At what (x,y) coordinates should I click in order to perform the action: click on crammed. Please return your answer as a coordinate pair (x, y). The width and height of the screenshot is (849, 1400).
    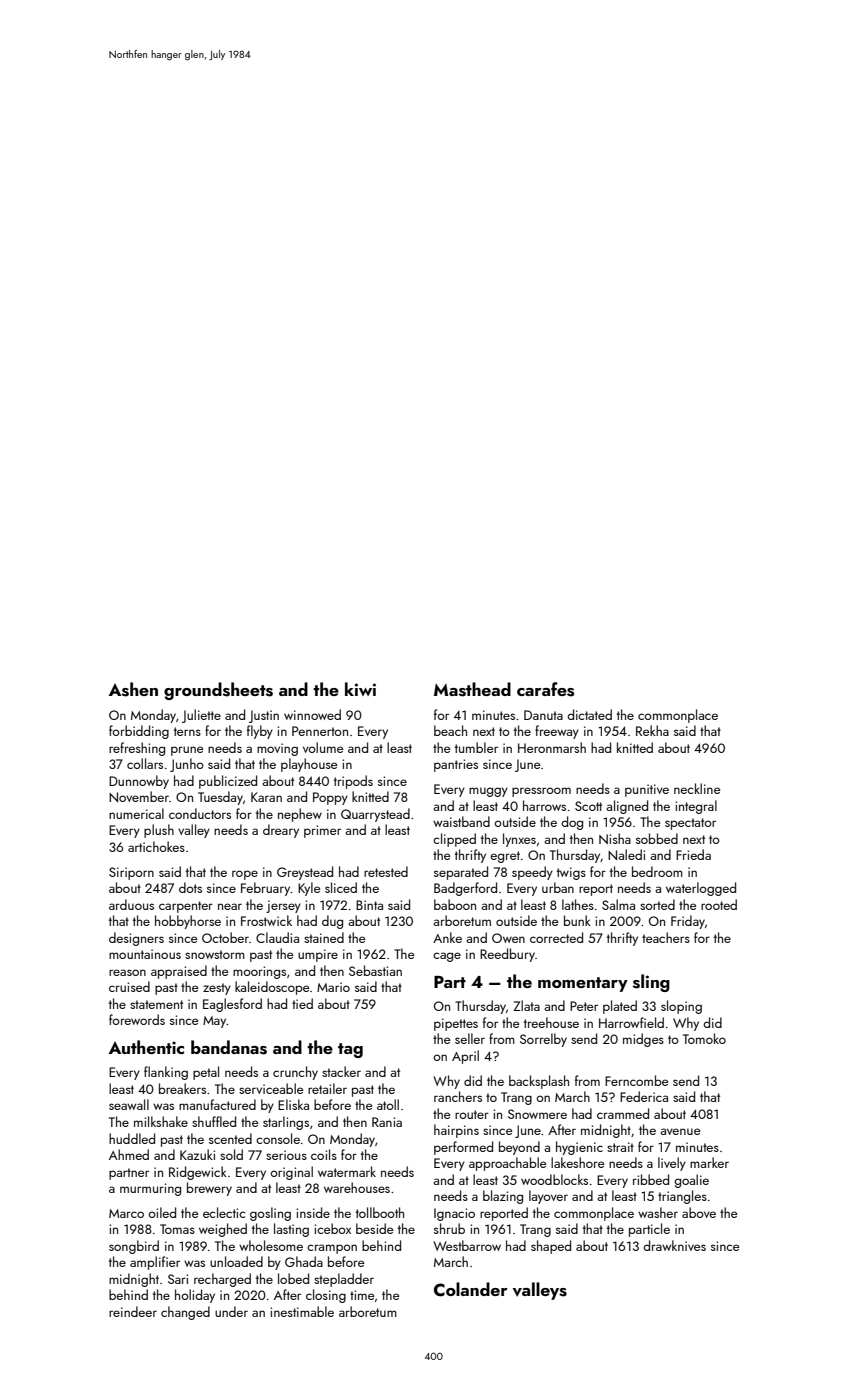
    Looking at the image, I should click on (623, 1113).
